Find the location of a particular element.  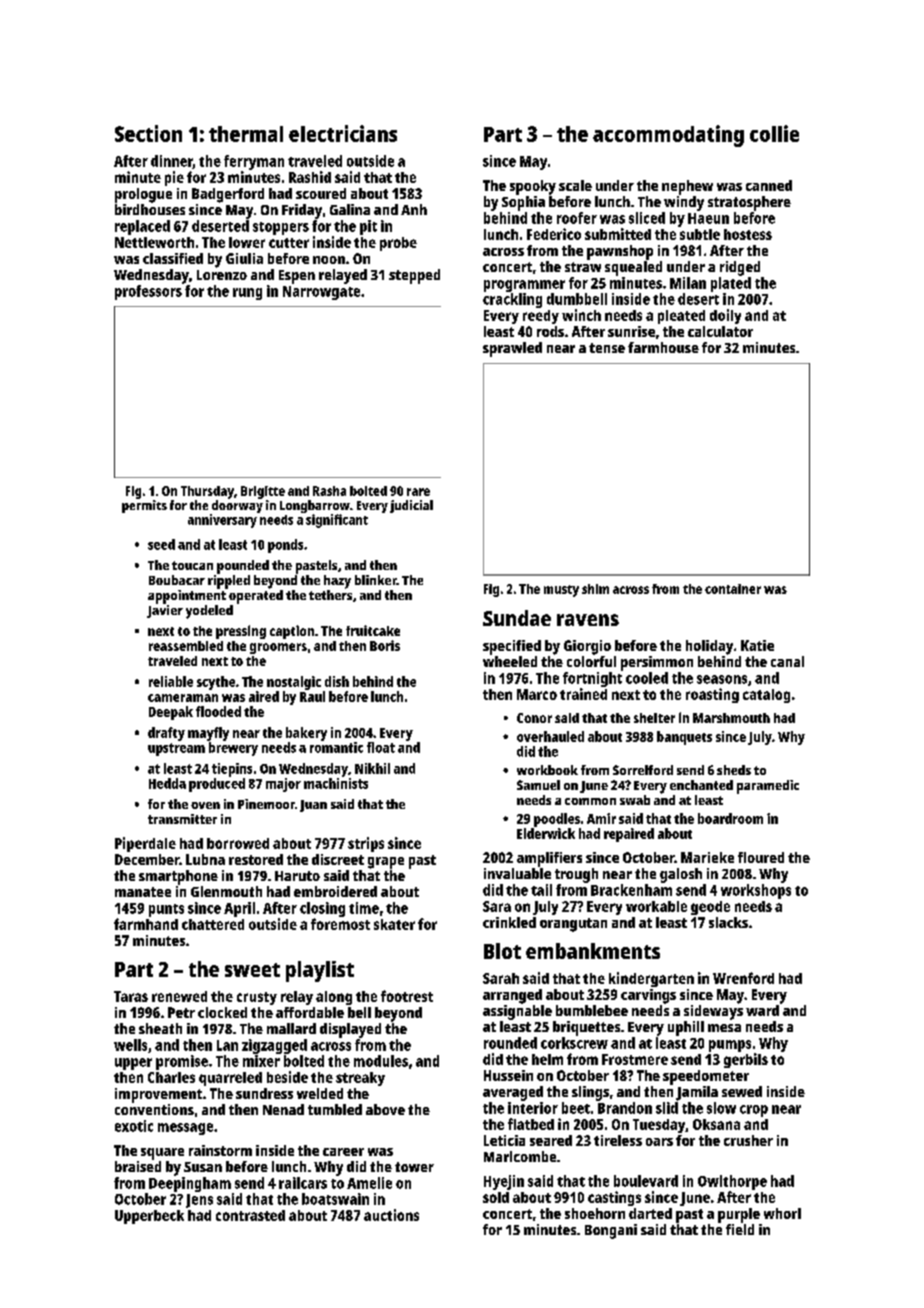

spooky is located at coordinates (533, 187).
